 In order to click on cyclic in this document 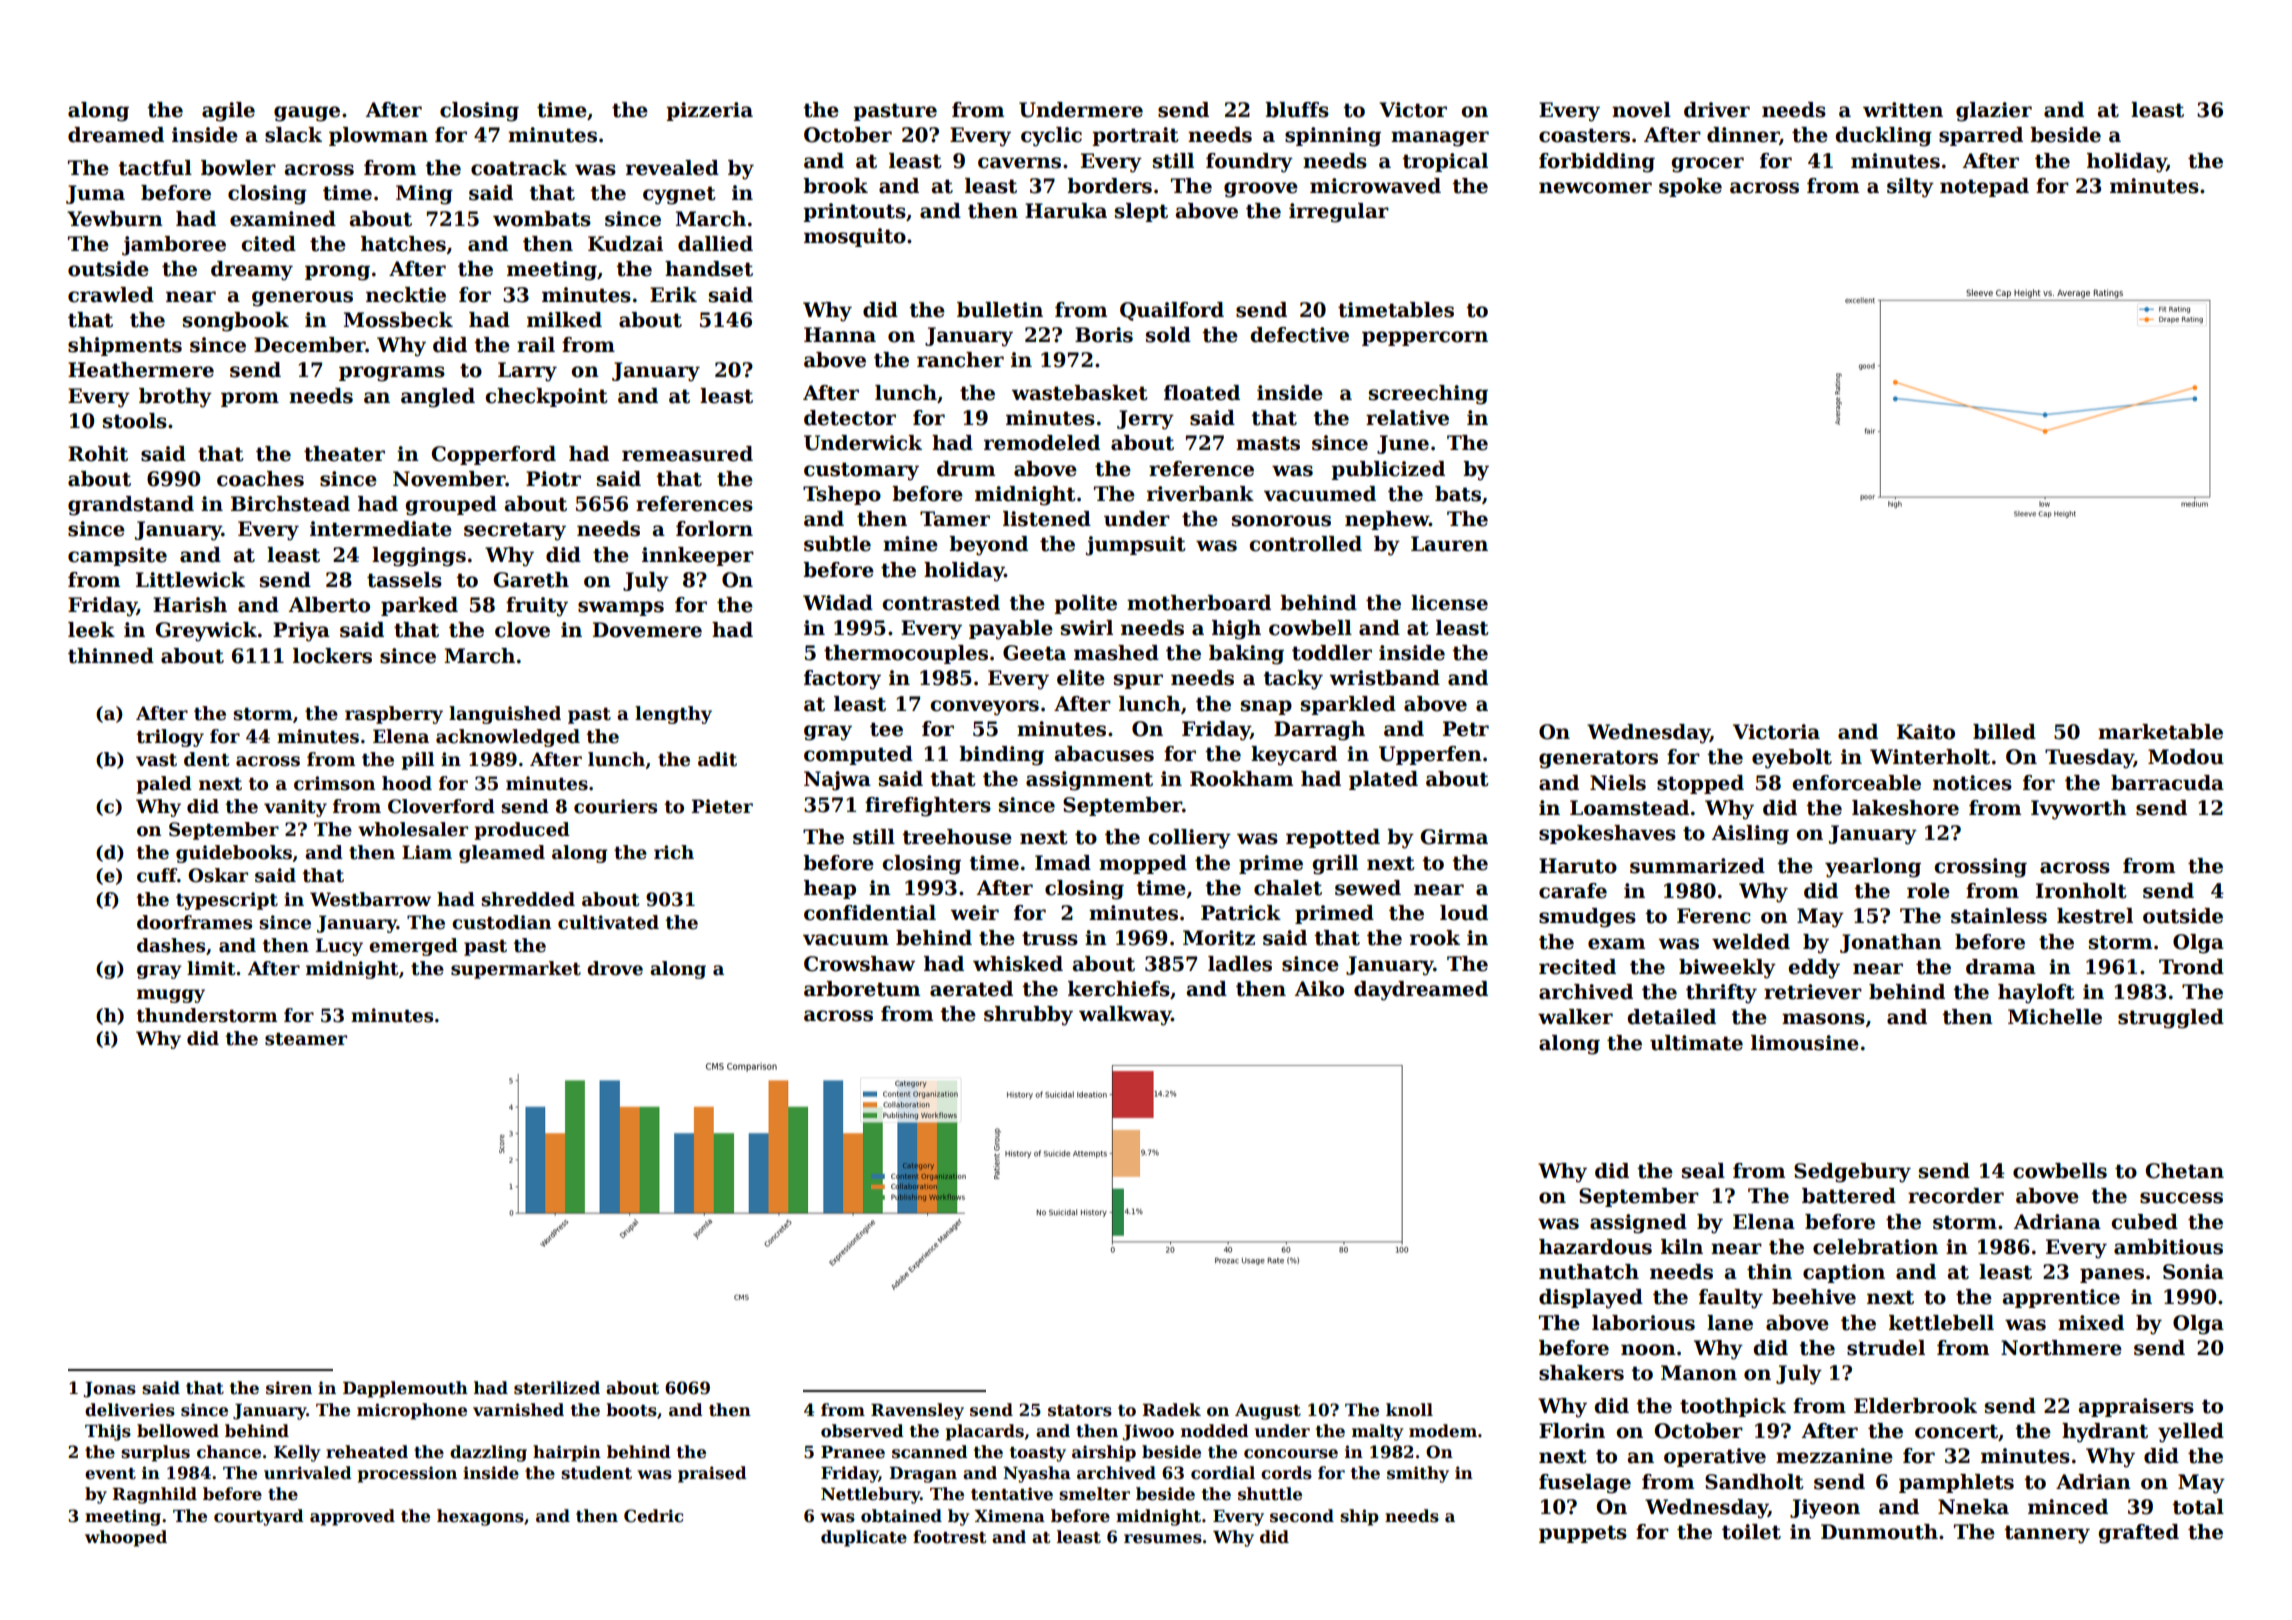, I will do `click(1051, 137)`.
